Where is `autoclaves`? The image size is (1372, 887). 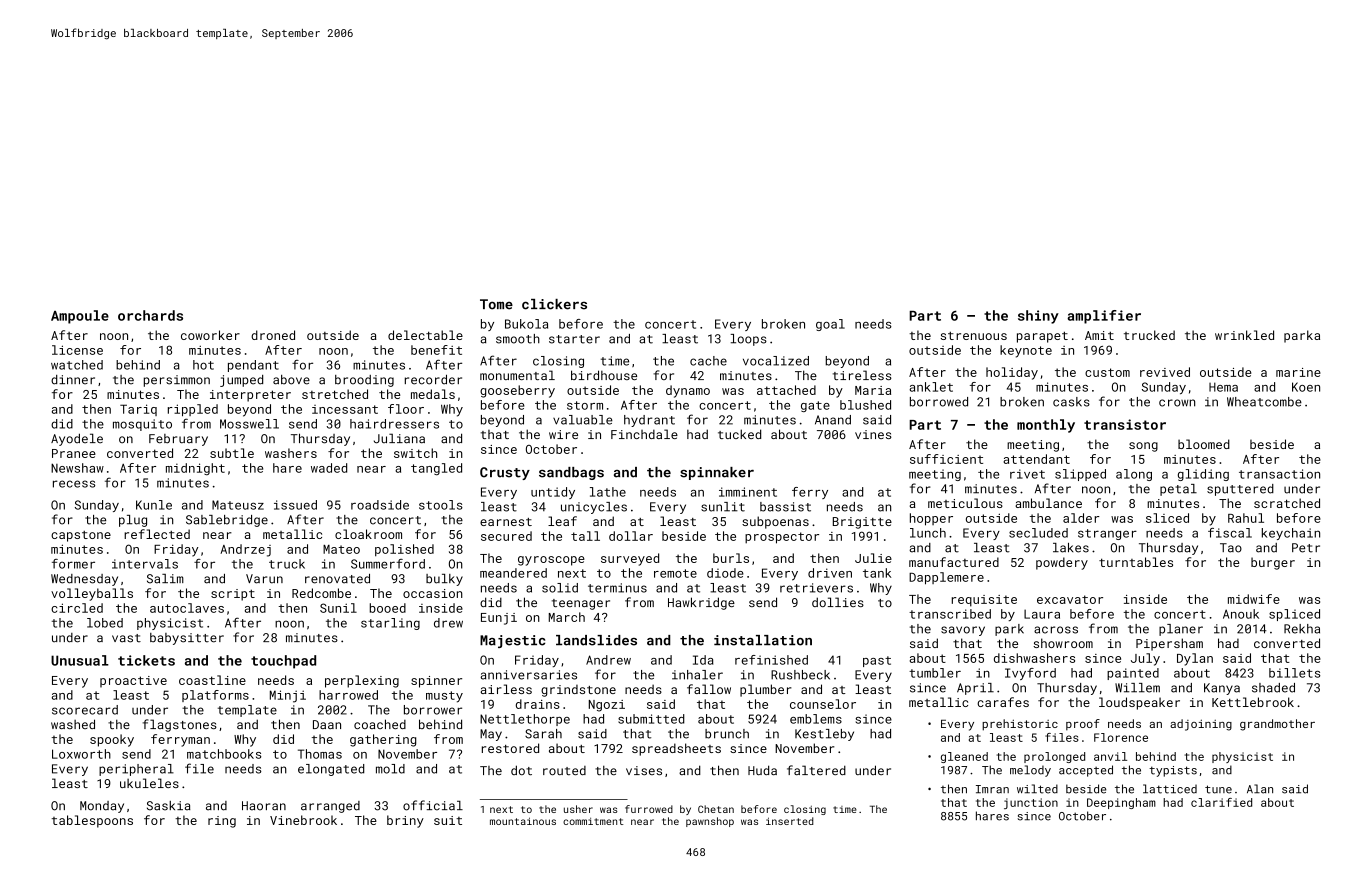
autoclaves is located at coordinates (187, 608).
